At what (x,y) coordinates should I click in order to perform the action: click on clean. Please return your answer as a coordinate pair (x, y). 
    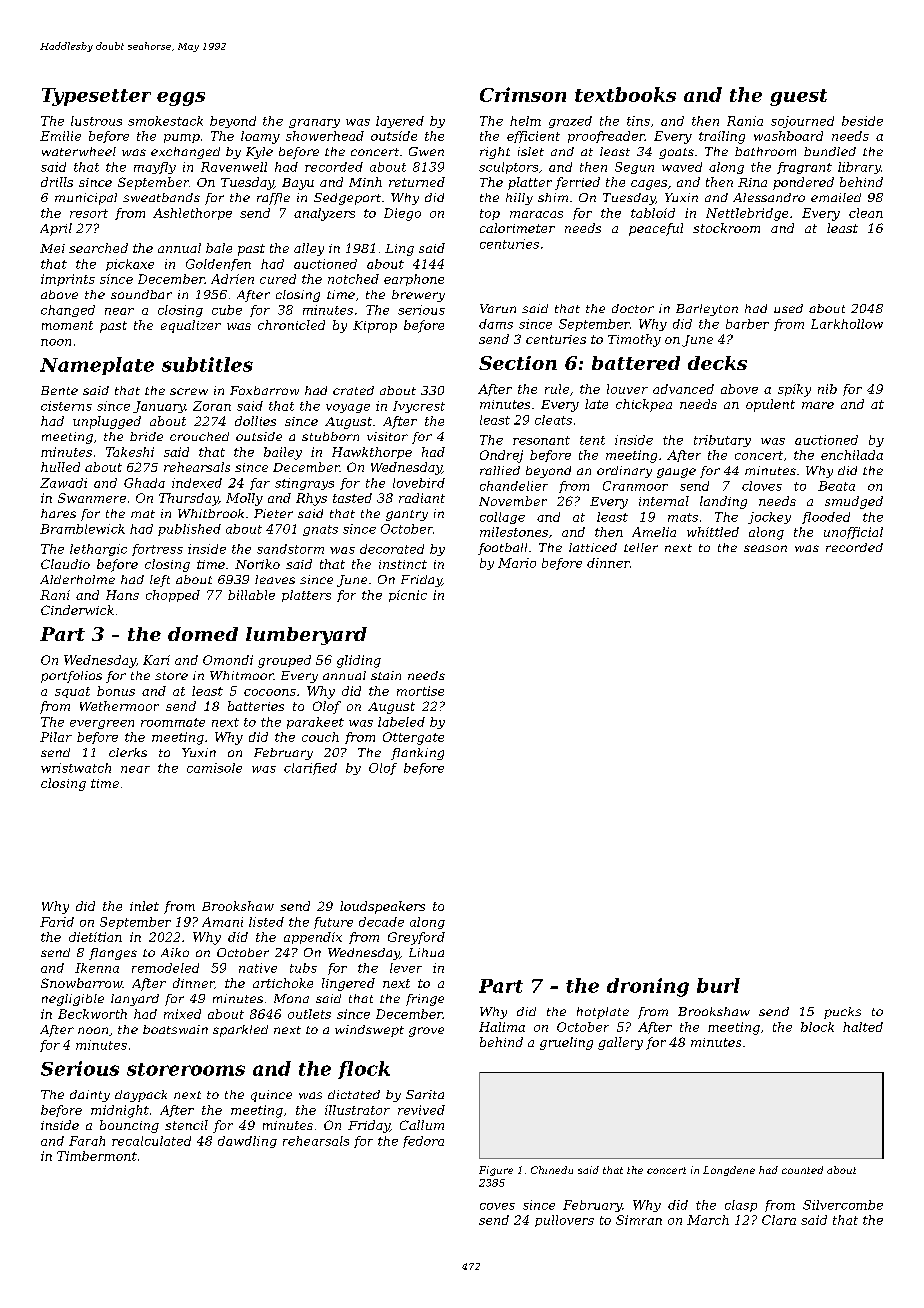
    Looking at the image, I should click on (866, 213).
